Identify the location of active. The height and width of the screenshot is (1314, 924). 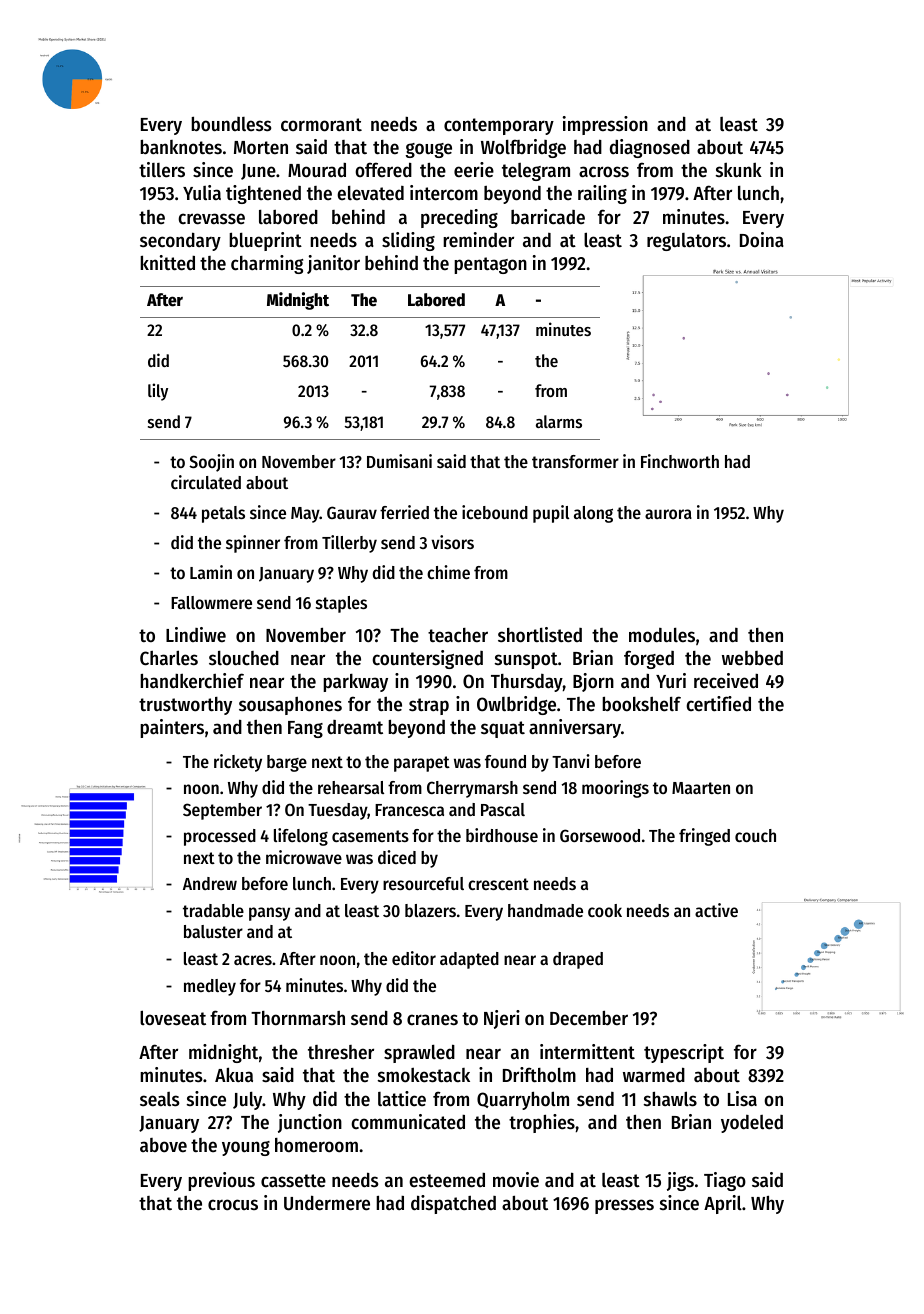
(716, 910).
